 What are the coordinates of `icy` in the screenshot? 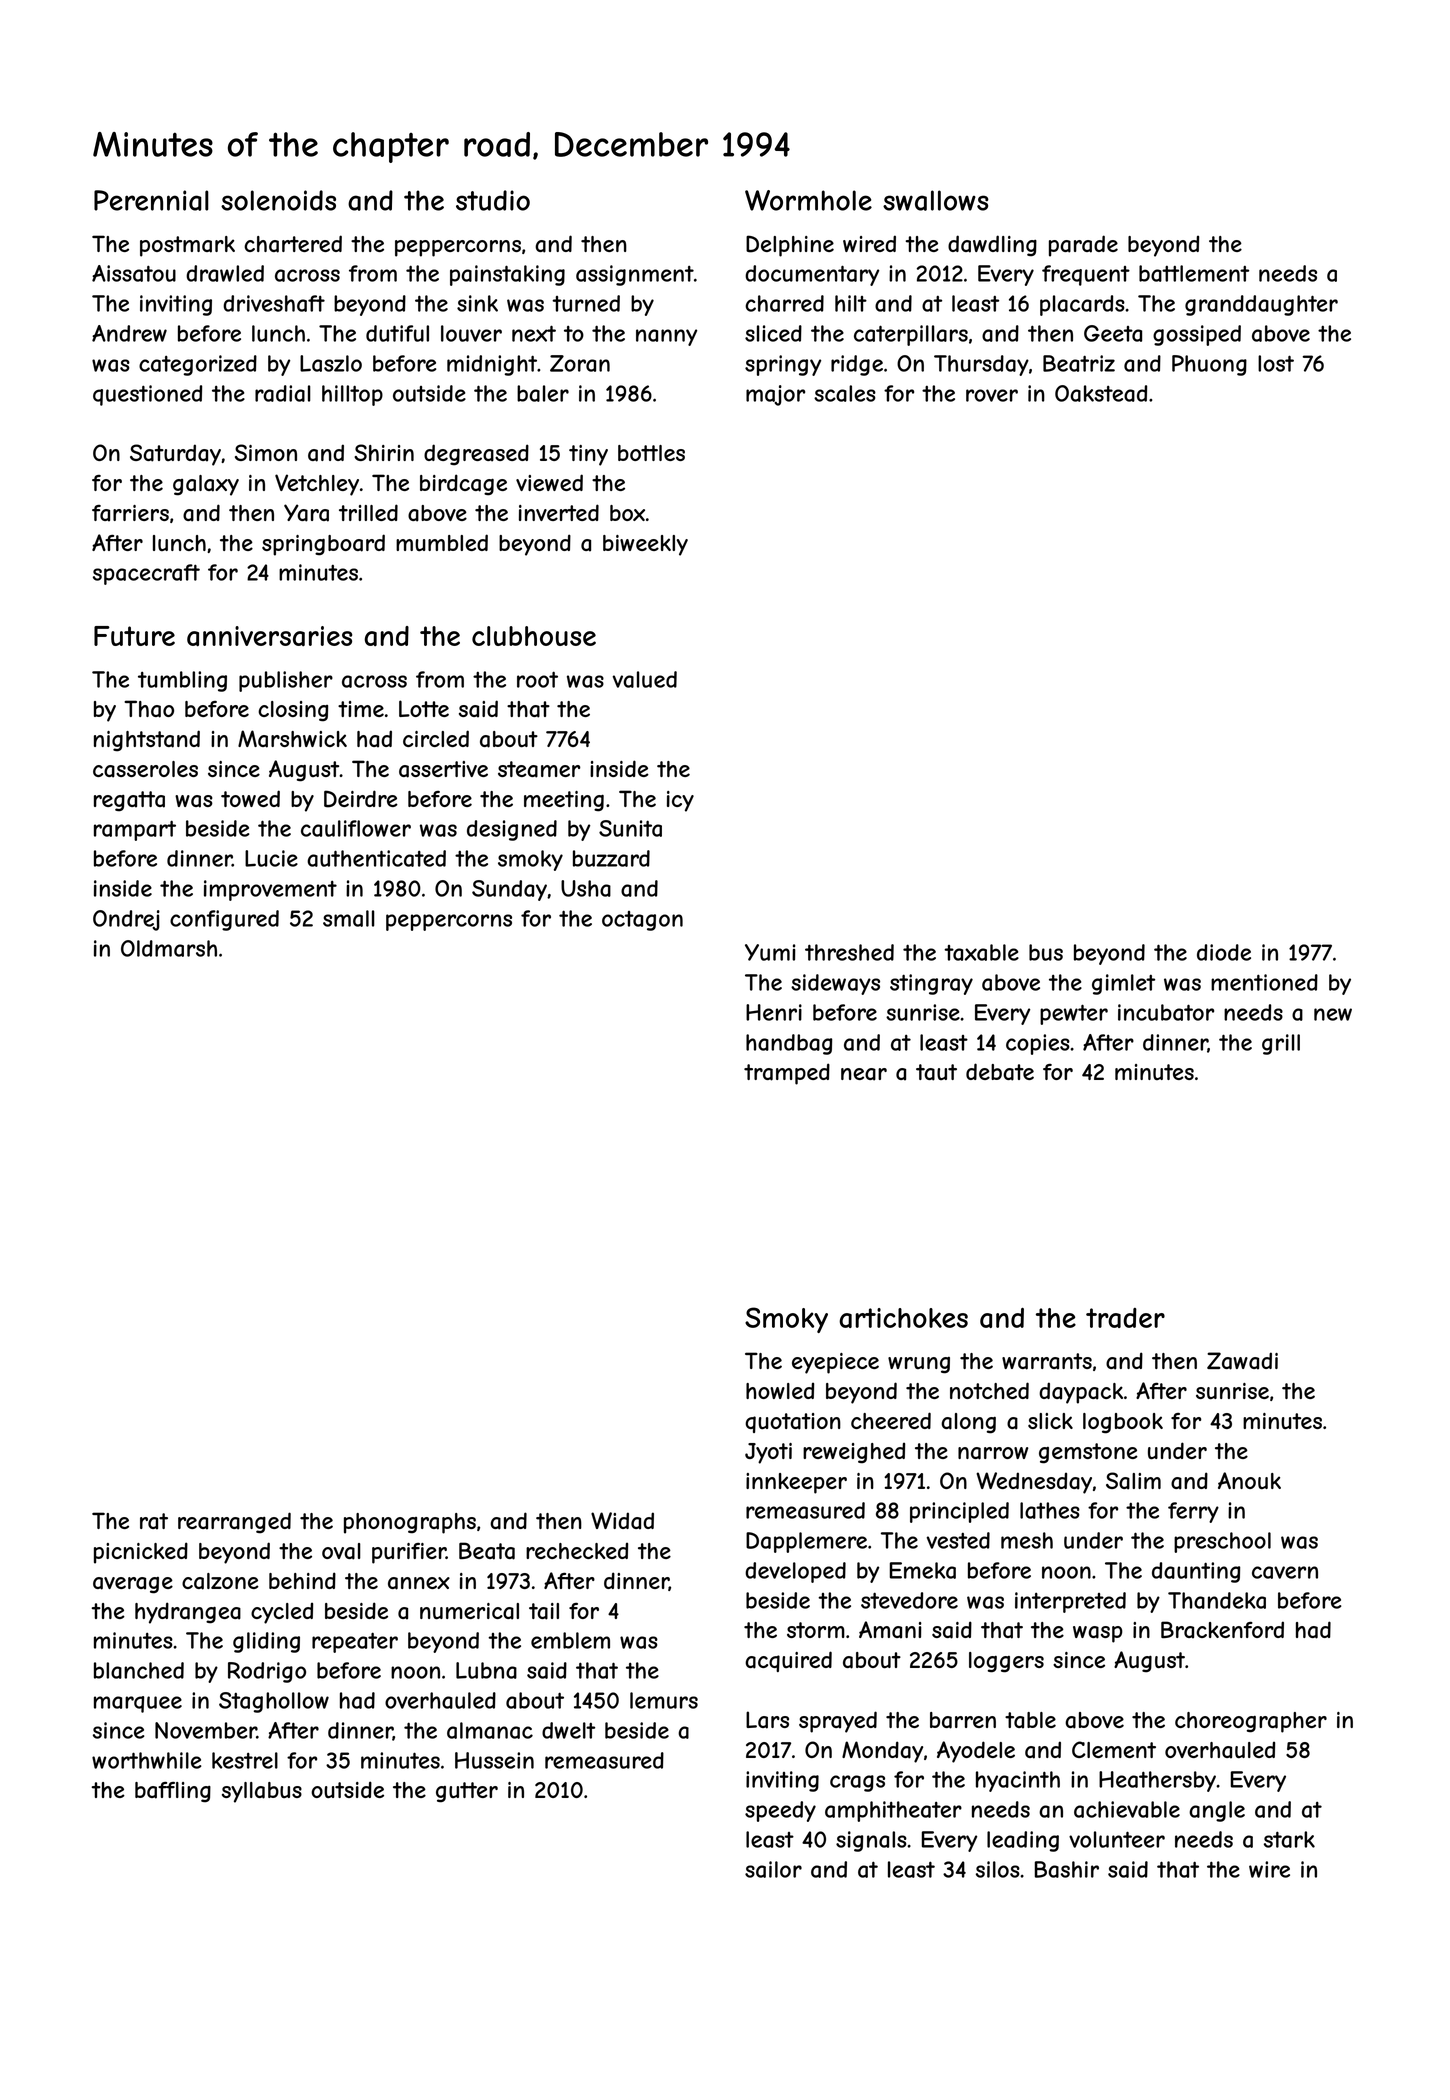 It's located at (680, 801).
